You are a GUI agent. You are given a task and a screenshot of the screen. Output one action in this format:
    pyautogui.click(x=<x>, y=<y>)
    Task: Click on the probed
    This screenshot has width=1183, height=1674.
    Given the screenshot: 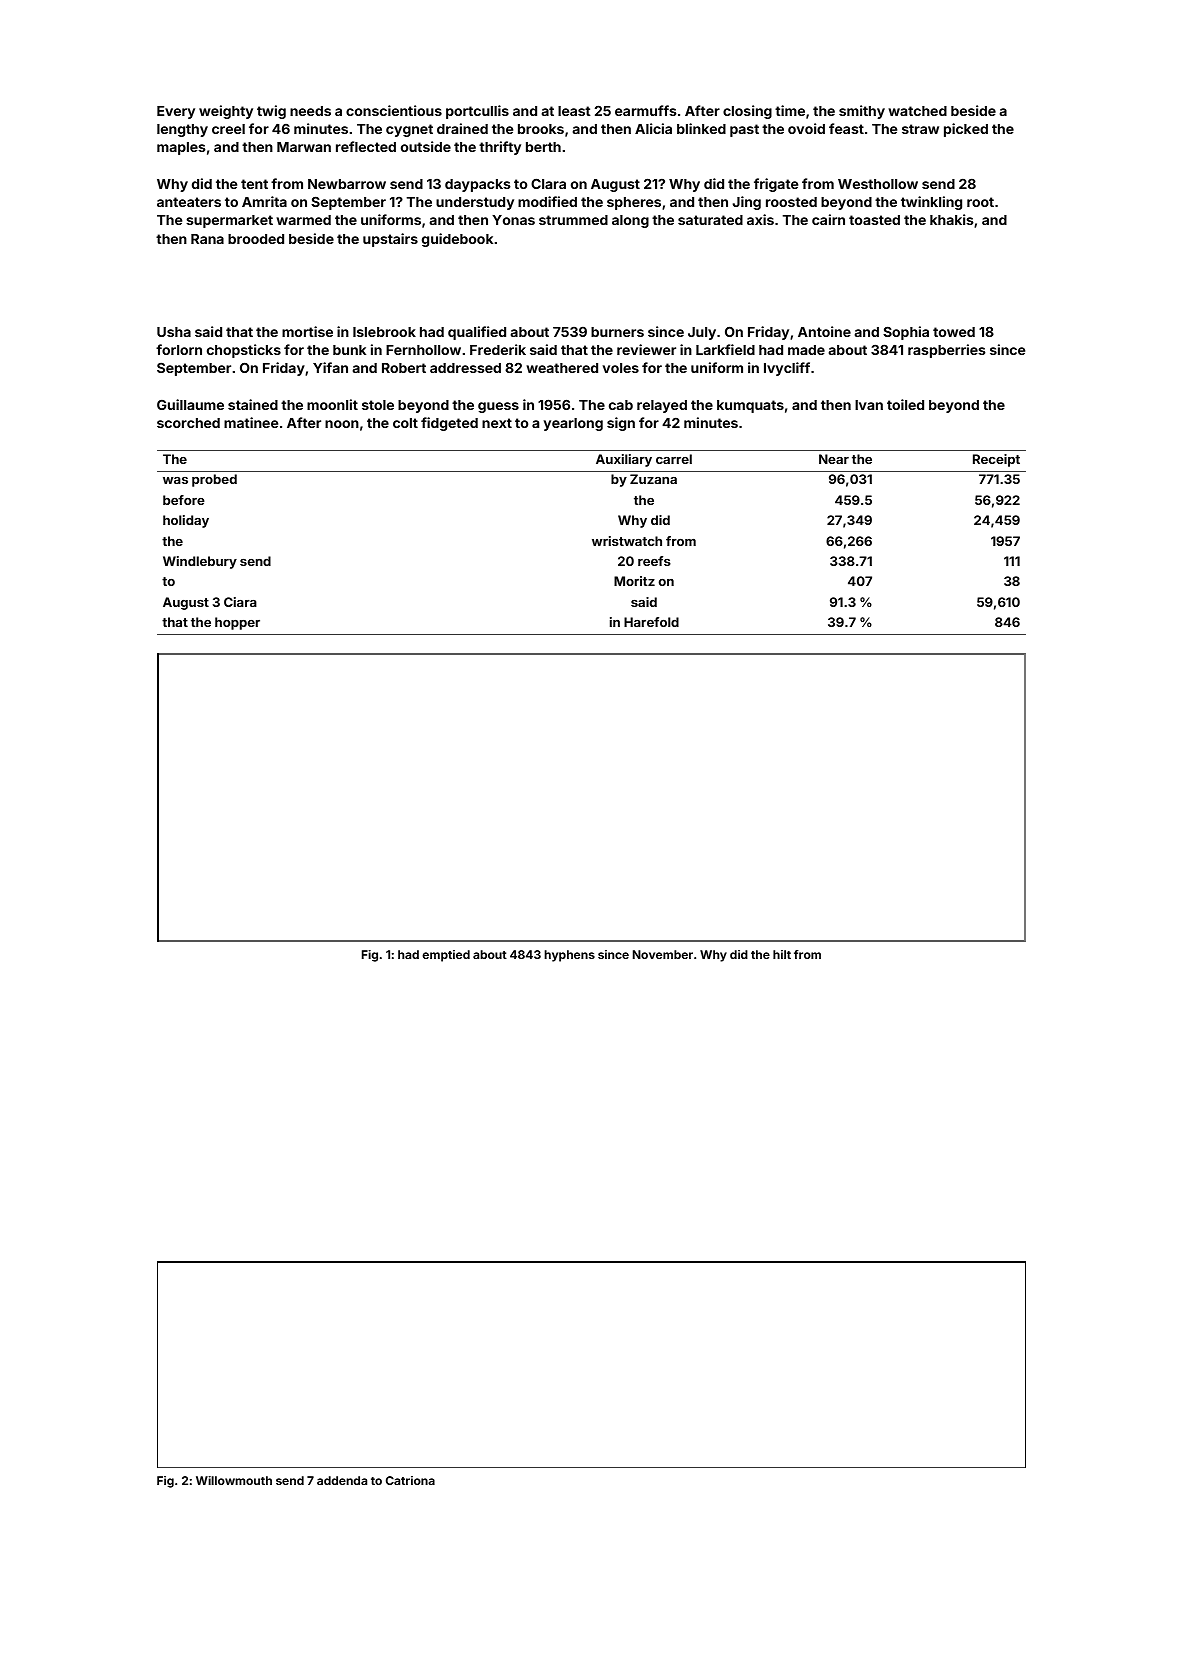 What is the action you would take?
    pyautogui.click(x=214, y=480)
